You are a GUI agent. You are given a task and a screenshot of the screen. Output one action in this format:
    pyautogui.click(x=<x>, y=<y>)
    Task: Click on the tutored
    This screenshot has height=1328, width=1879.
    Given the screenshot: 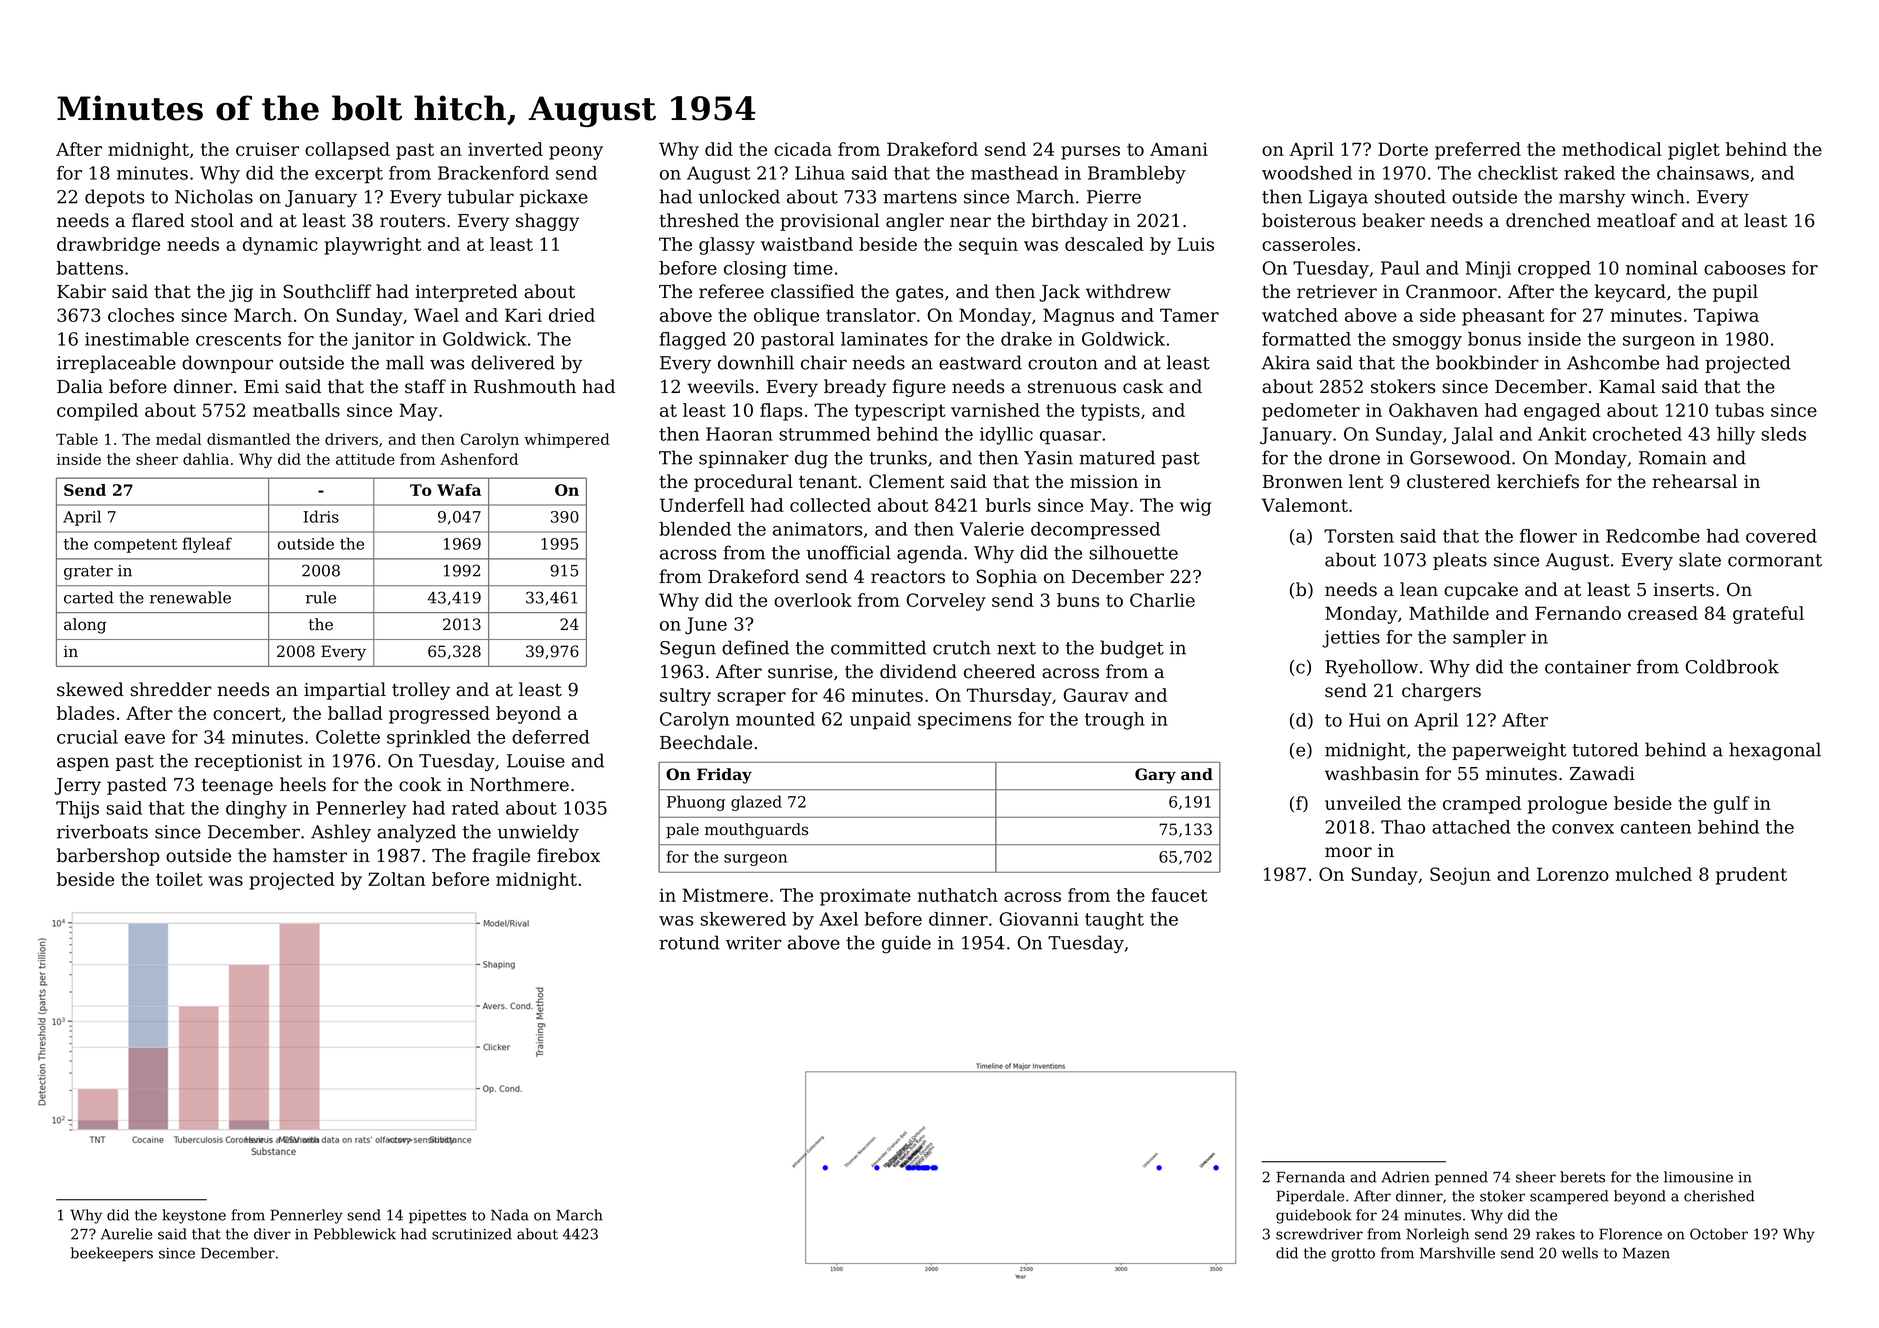 What is the action you would take?
    pyautogui.click(x=1605, y=749)
